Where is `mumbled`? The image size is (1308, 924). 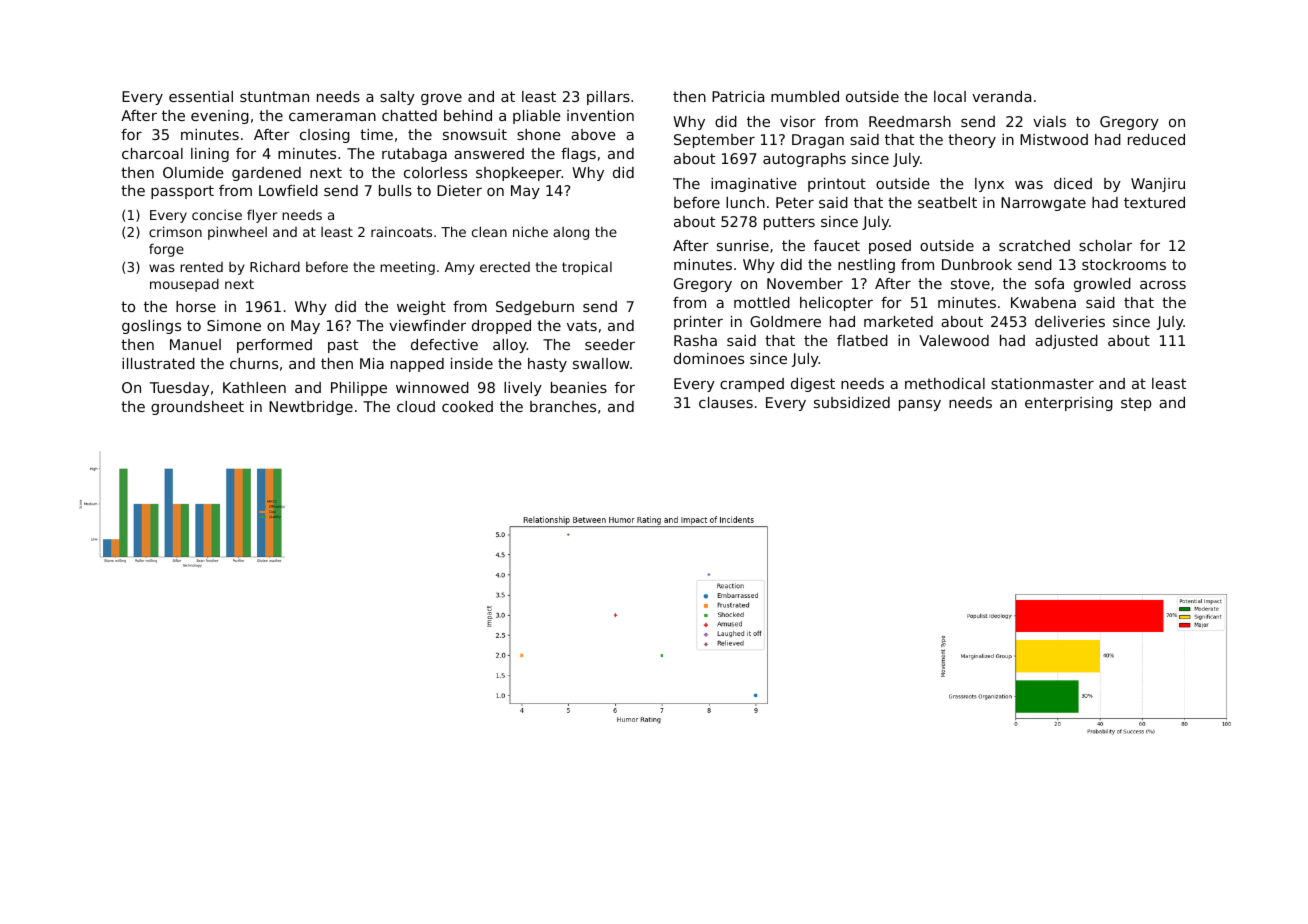
mumbled is located at coordinates (805, 96).
